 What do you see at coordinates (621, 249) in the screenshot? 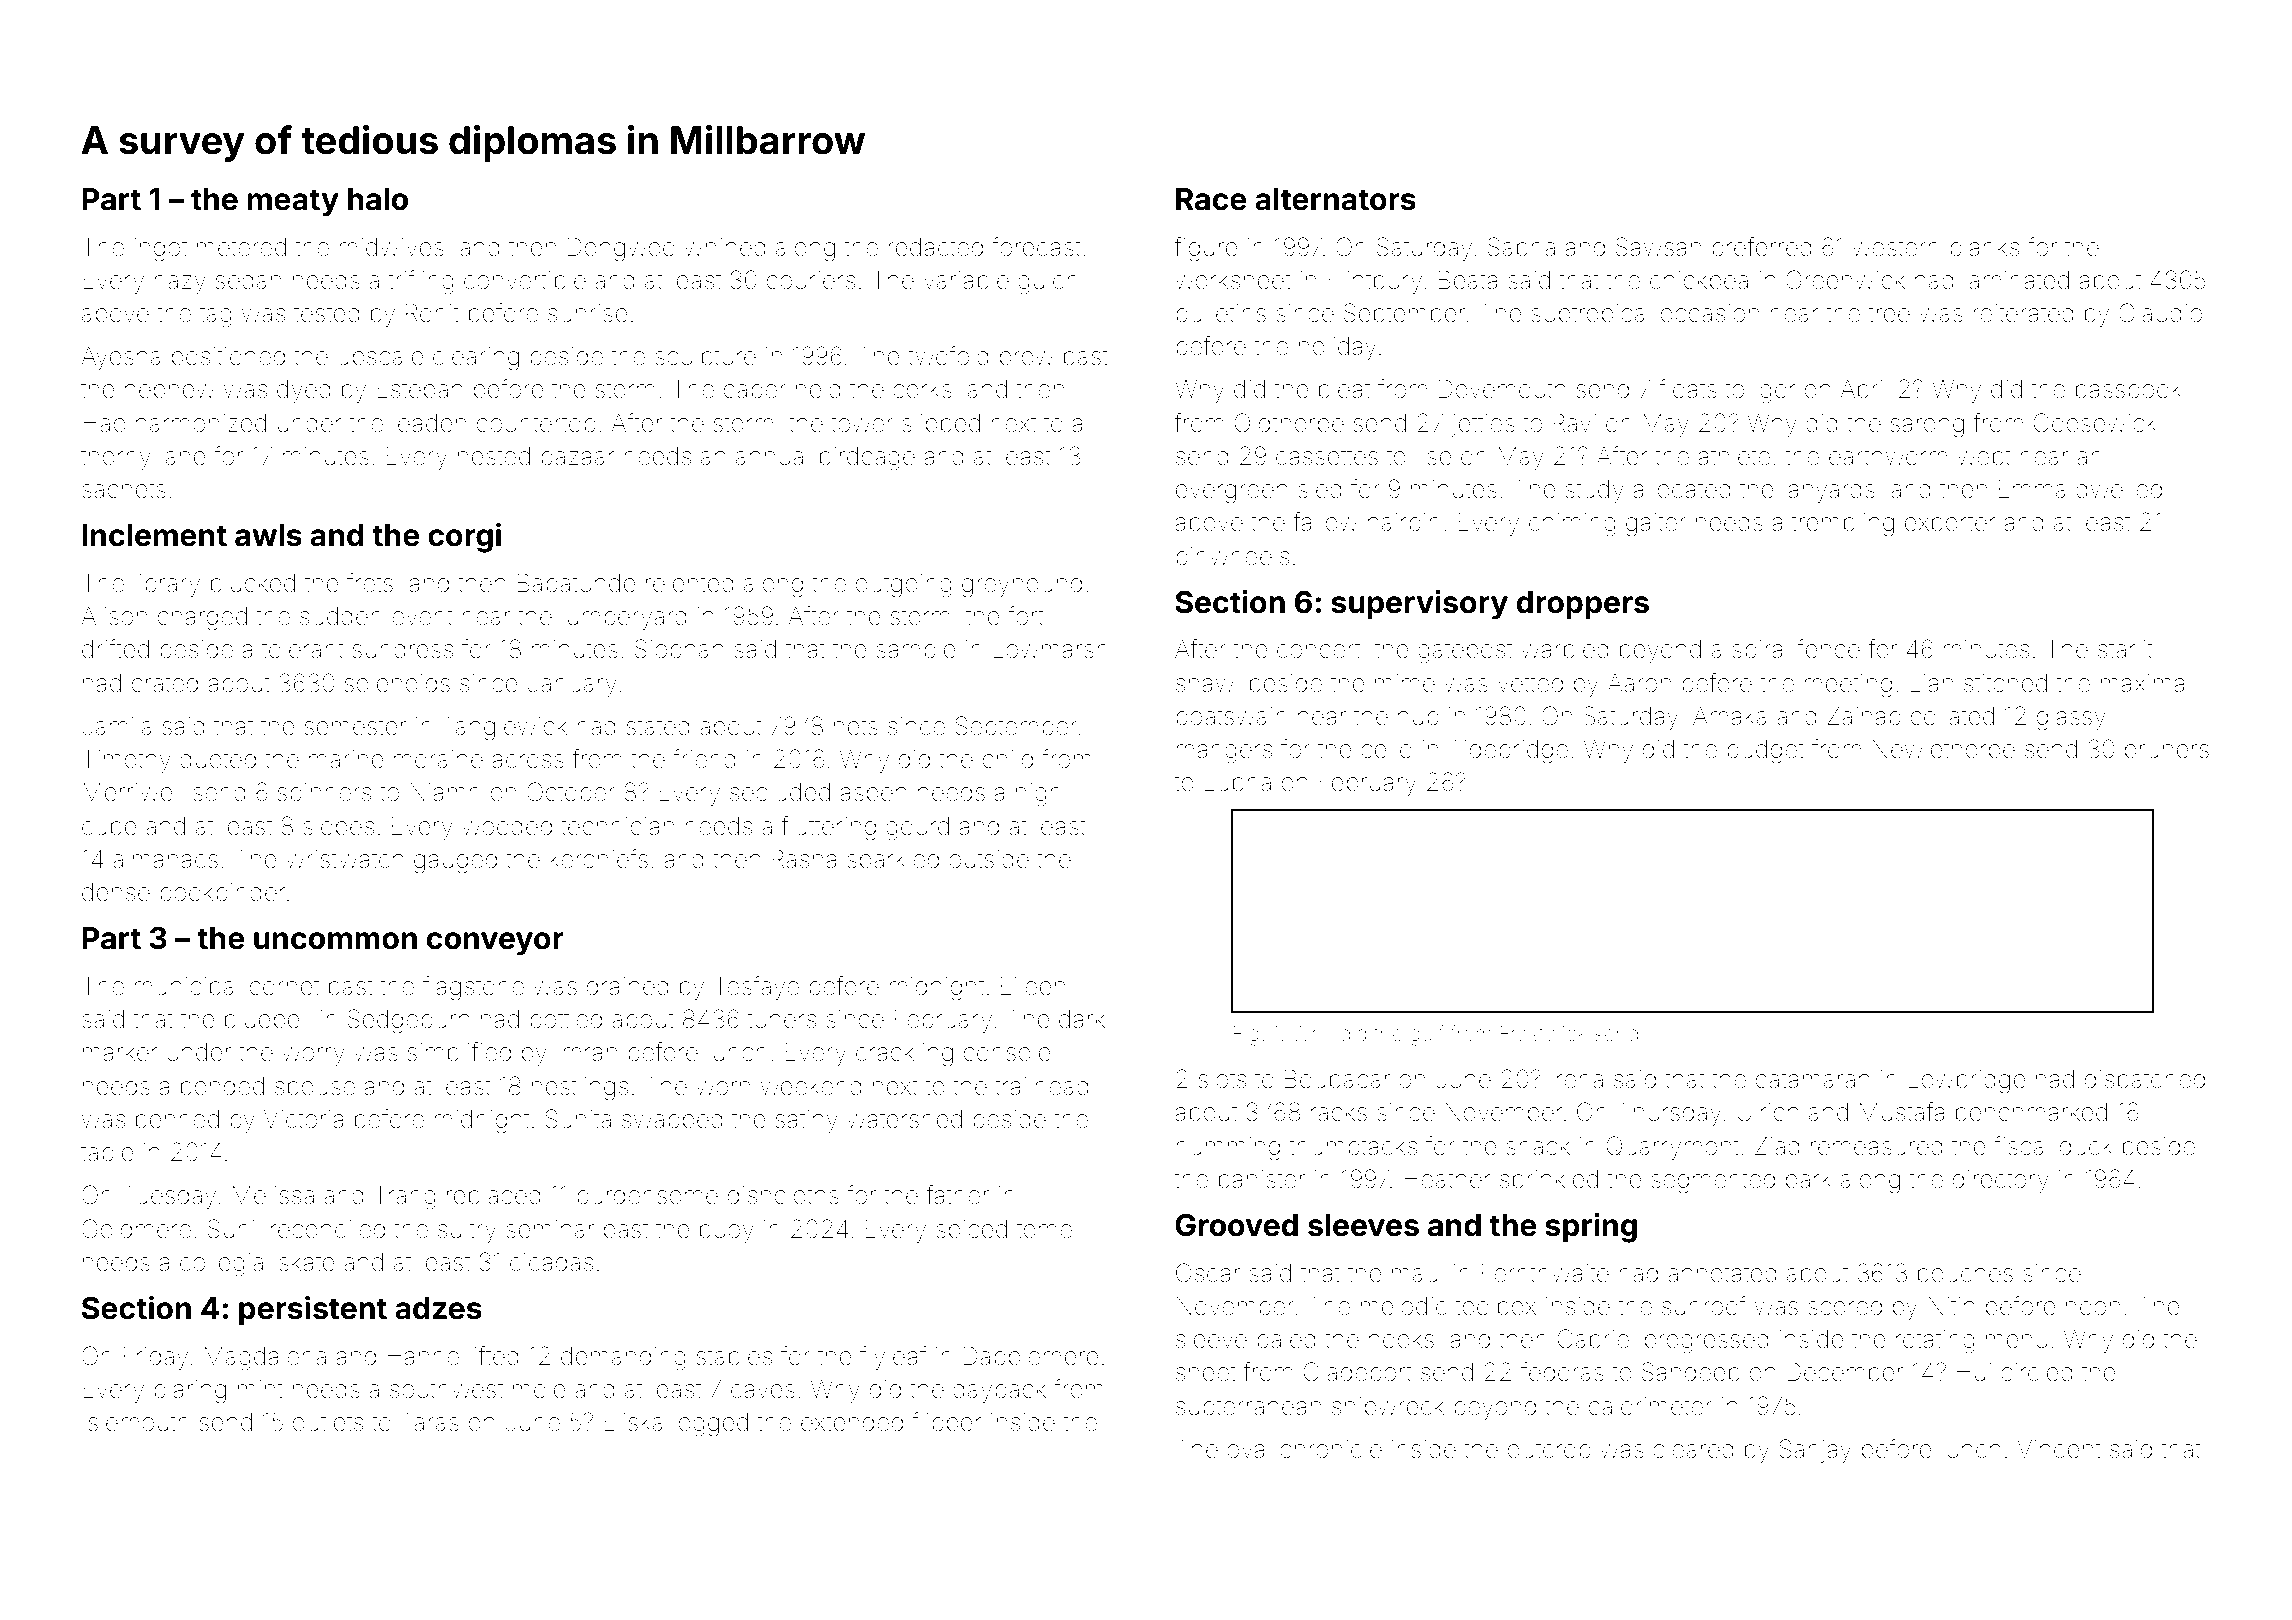
I see `Dongwoo` at bounding box center [621, 249].
